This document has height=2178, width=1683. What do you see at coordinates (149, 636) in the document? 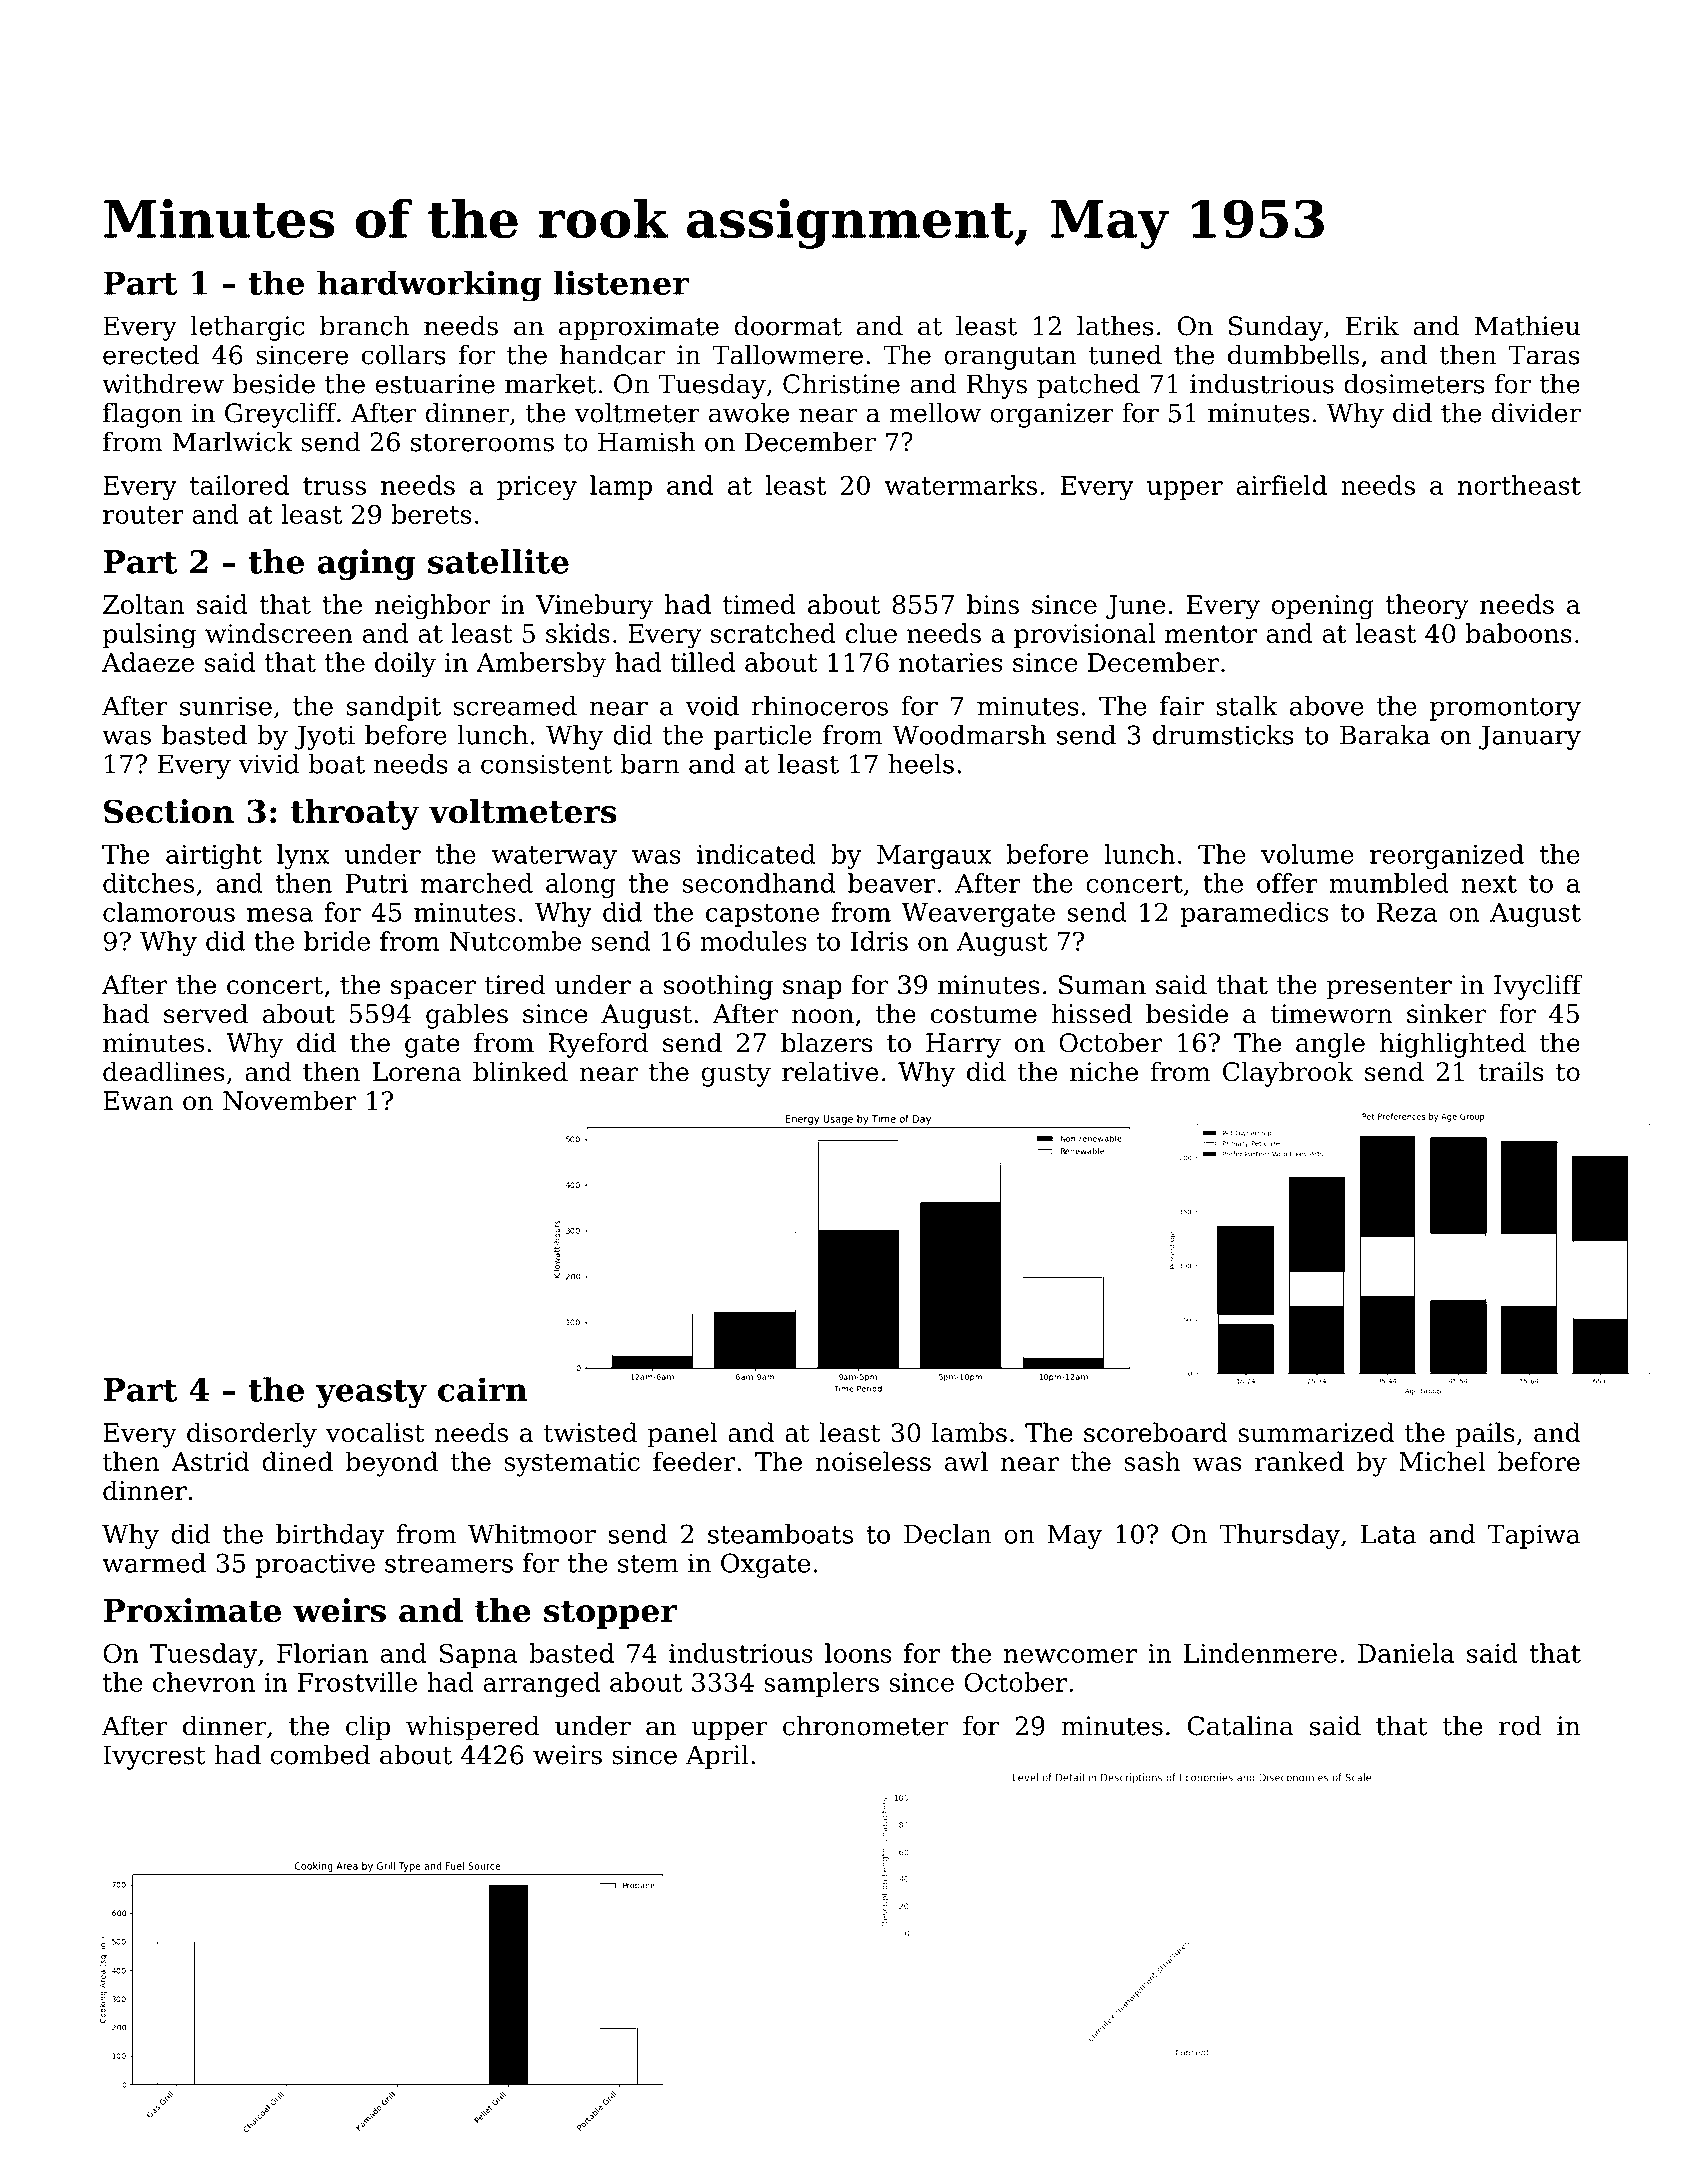
I see `pulsing` at bounding box center [149, 636].
